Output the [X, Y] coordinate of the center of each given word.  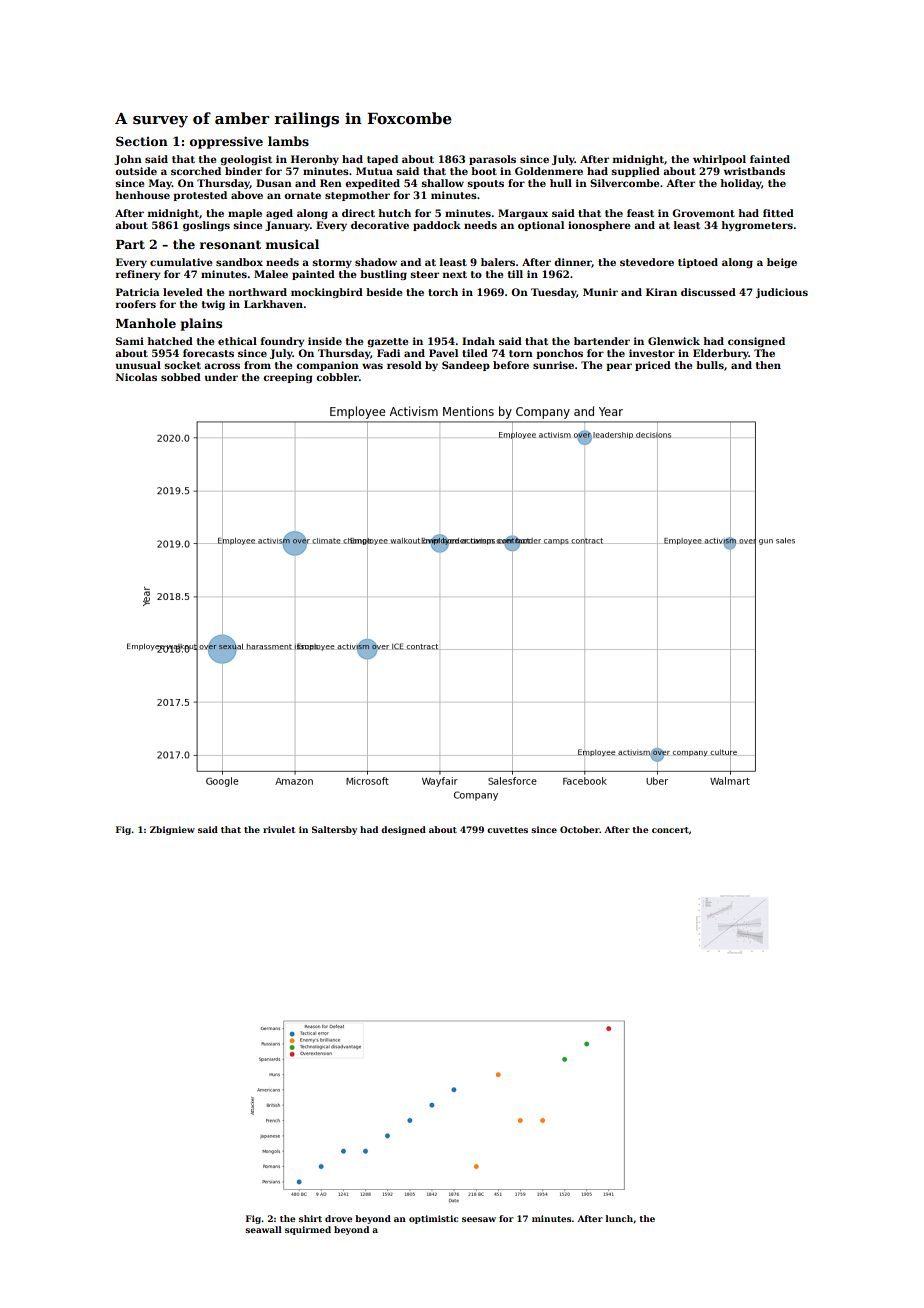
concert [670, 830]
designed [403, 830]
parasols [492, 160]
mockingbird [327, 293]
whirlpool [719, 160]
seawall [263, 1229]
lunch [619, 1218]
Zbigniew [172, 830]
